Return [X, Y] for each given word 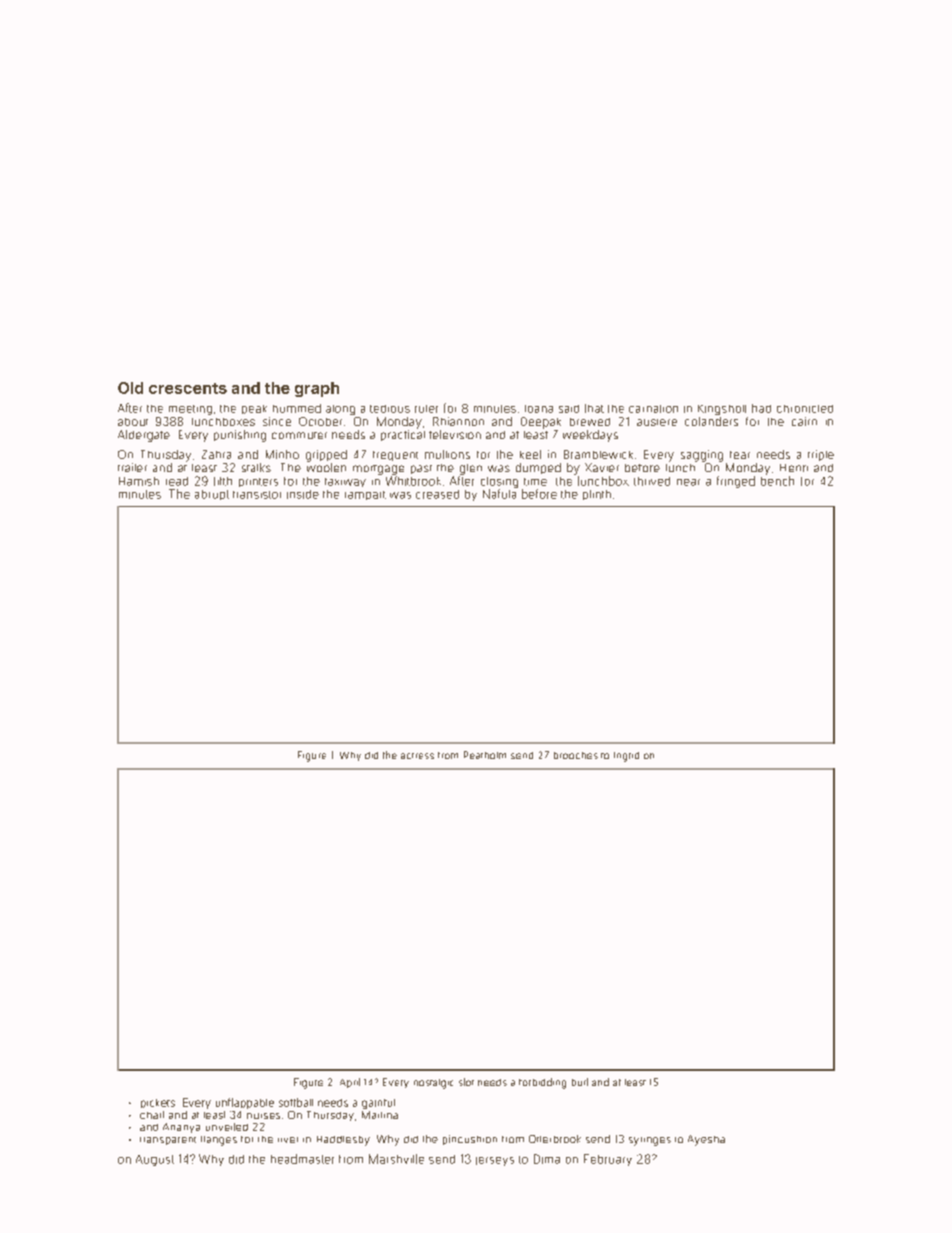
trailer [132, 467]
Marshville [396, 1159]
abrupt [212, 495]
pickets [158, 1103]
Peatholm [485, 755]
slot [466, 1082]
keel [530, 454]
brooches [576, 755]
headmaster [302, 1159]
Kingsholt [722, 410]
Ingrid [626, 757]
